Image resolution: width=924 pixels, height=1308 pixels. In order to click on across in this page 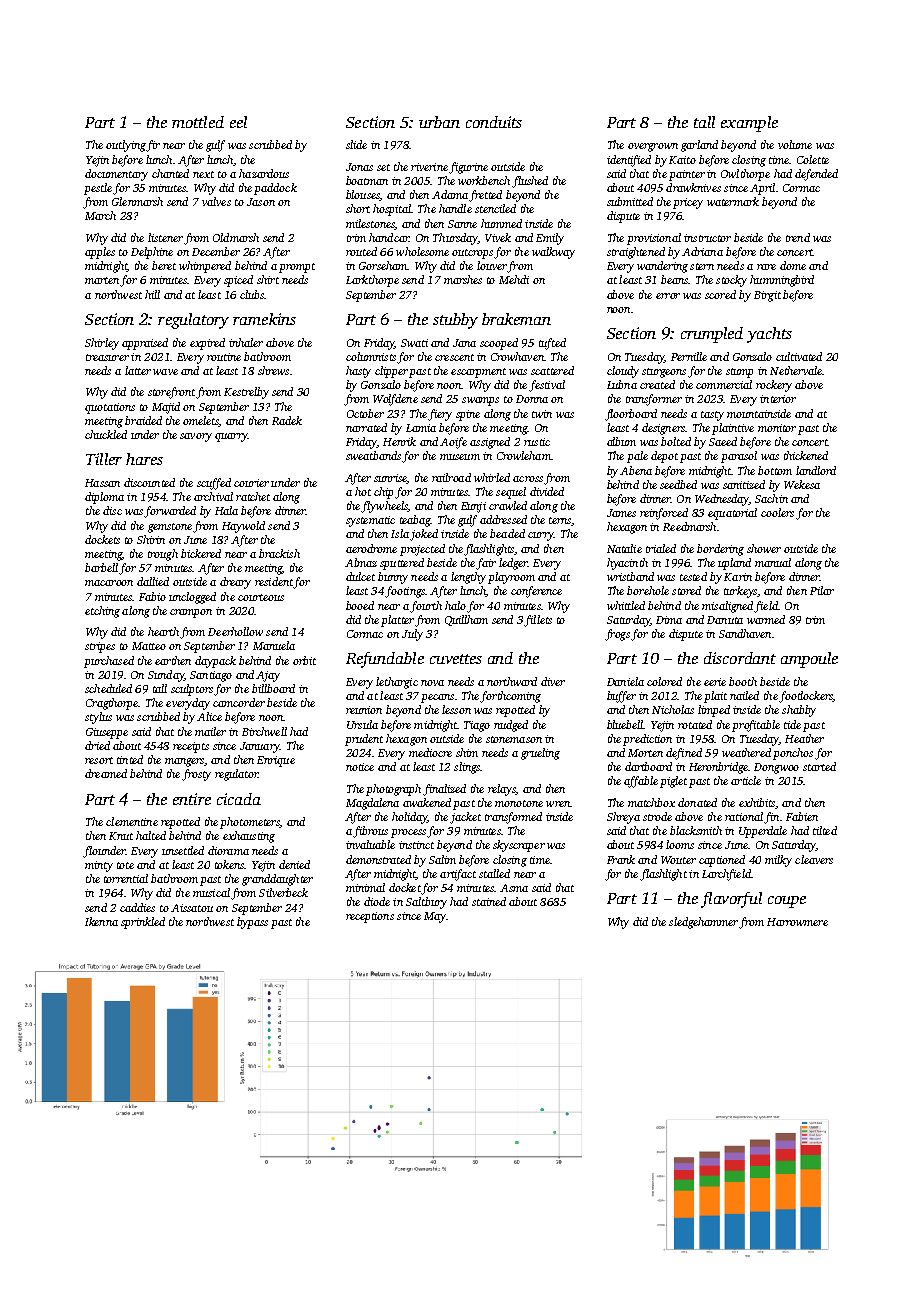, I will do `click(528, 479)`.
